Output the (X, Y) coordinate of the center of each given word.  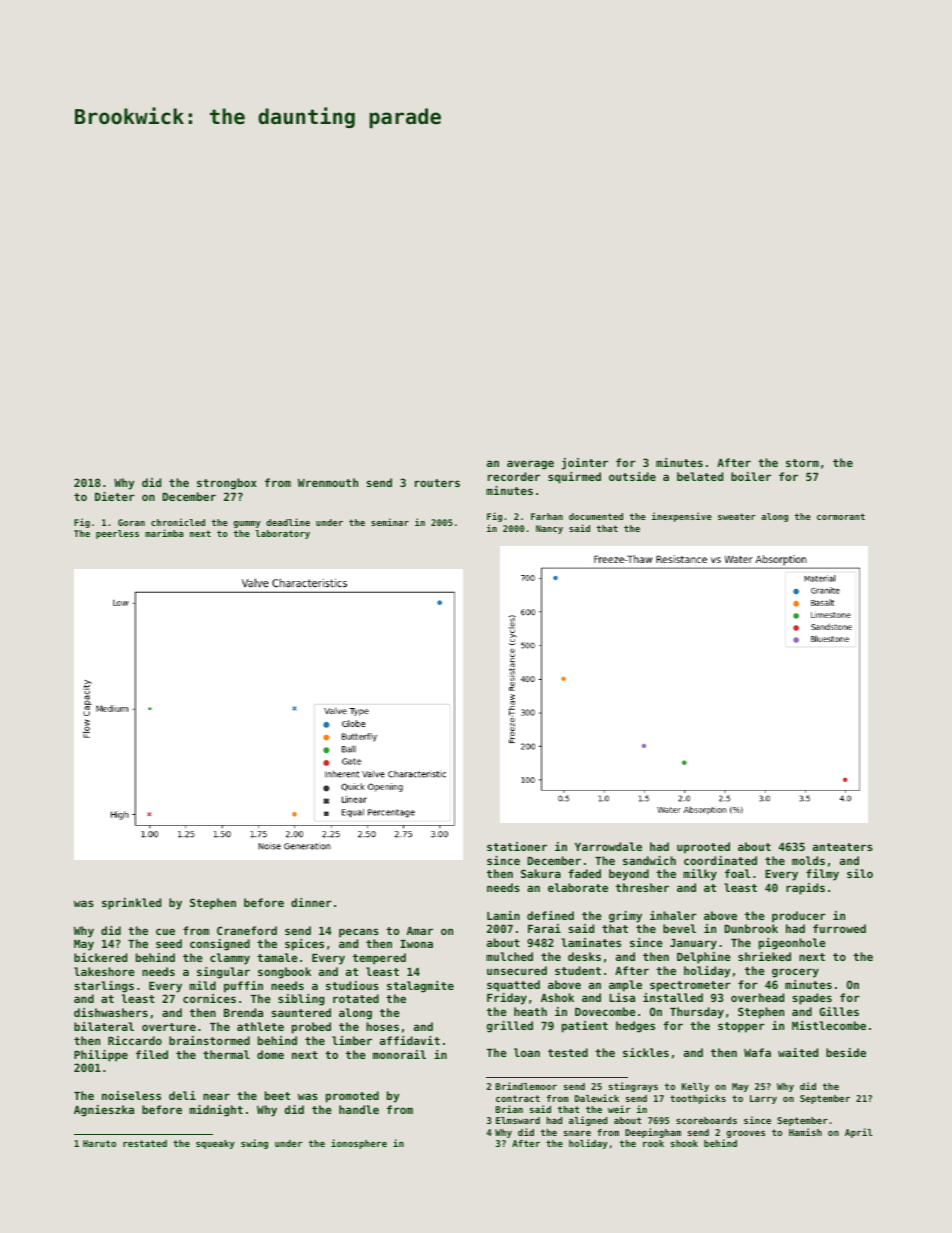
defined (550, 915)
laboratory (282, 534)
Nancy (549, 529)
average (530, 465)
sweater (737, 516)
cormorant (841, 516)
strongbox (227, 484)
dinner (311, 902)
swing (254, 1144)
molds (808, 860)
